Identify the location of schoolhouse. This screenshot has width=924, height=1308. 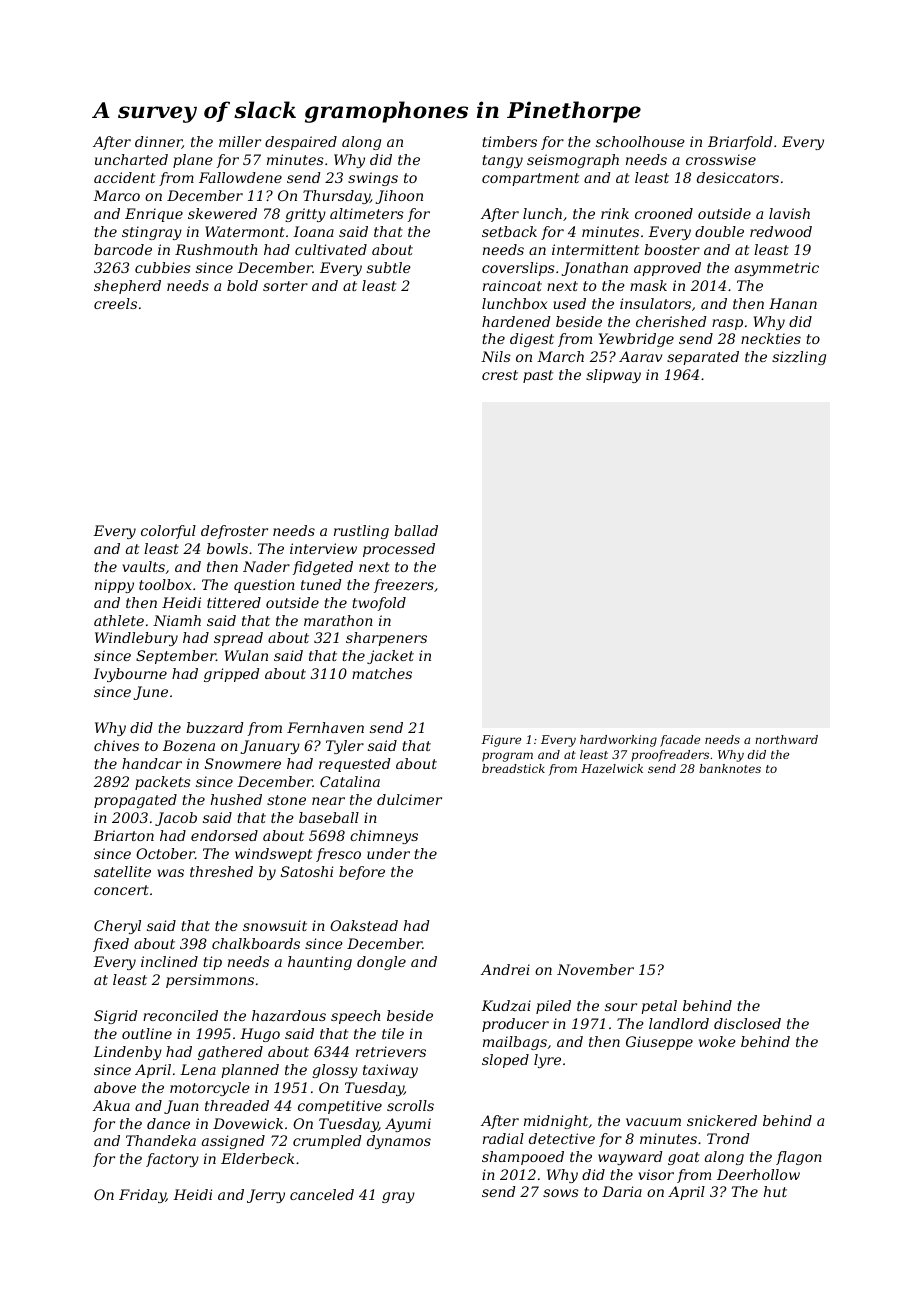
(640, 141).
